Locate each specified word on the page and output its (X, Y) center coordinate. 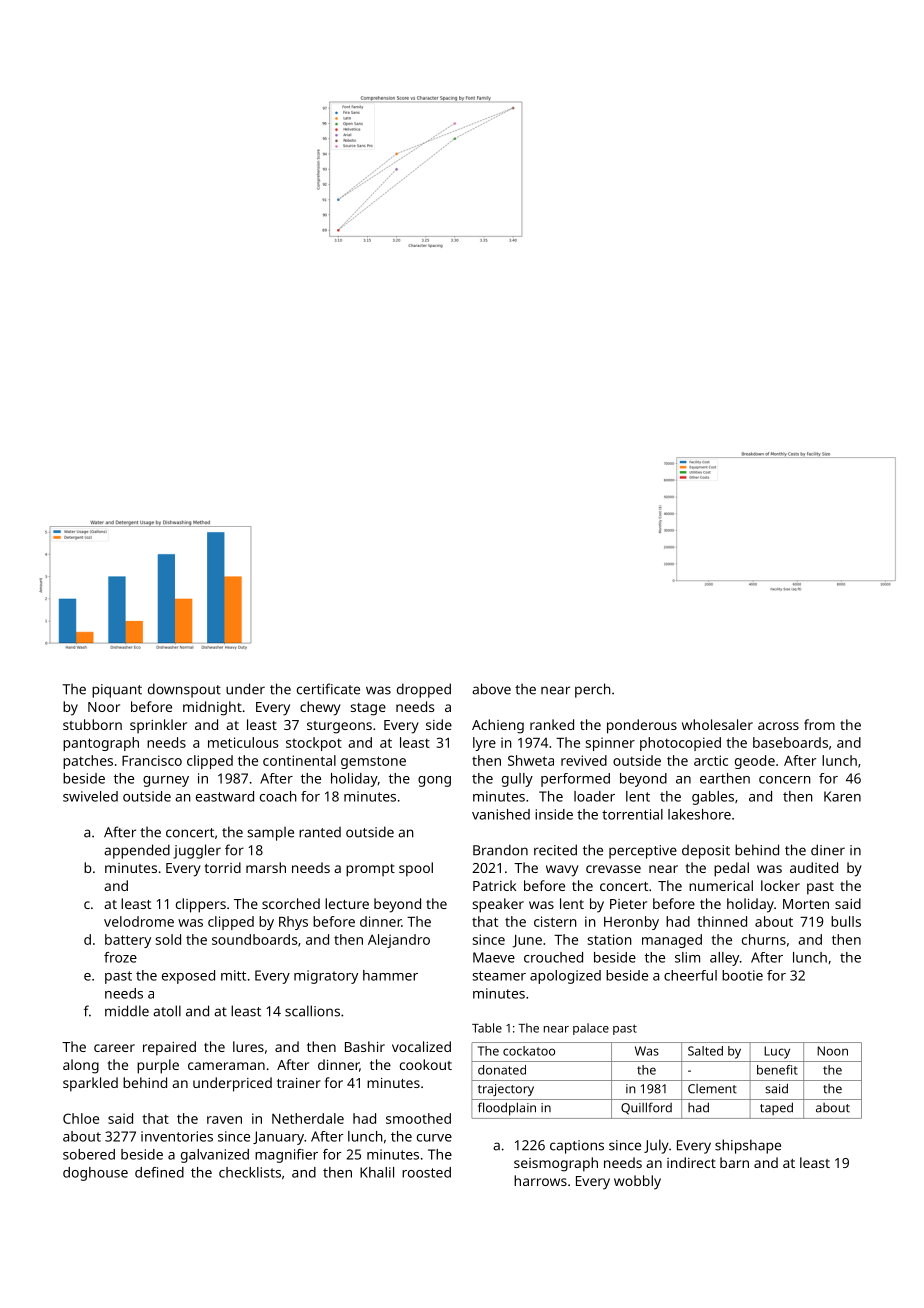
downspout (184, 690)
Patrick (494, 885)
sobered (89, 1154)
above (491, 689)
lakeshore (699, 814)
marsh (266, 867)
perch (593, 690)
